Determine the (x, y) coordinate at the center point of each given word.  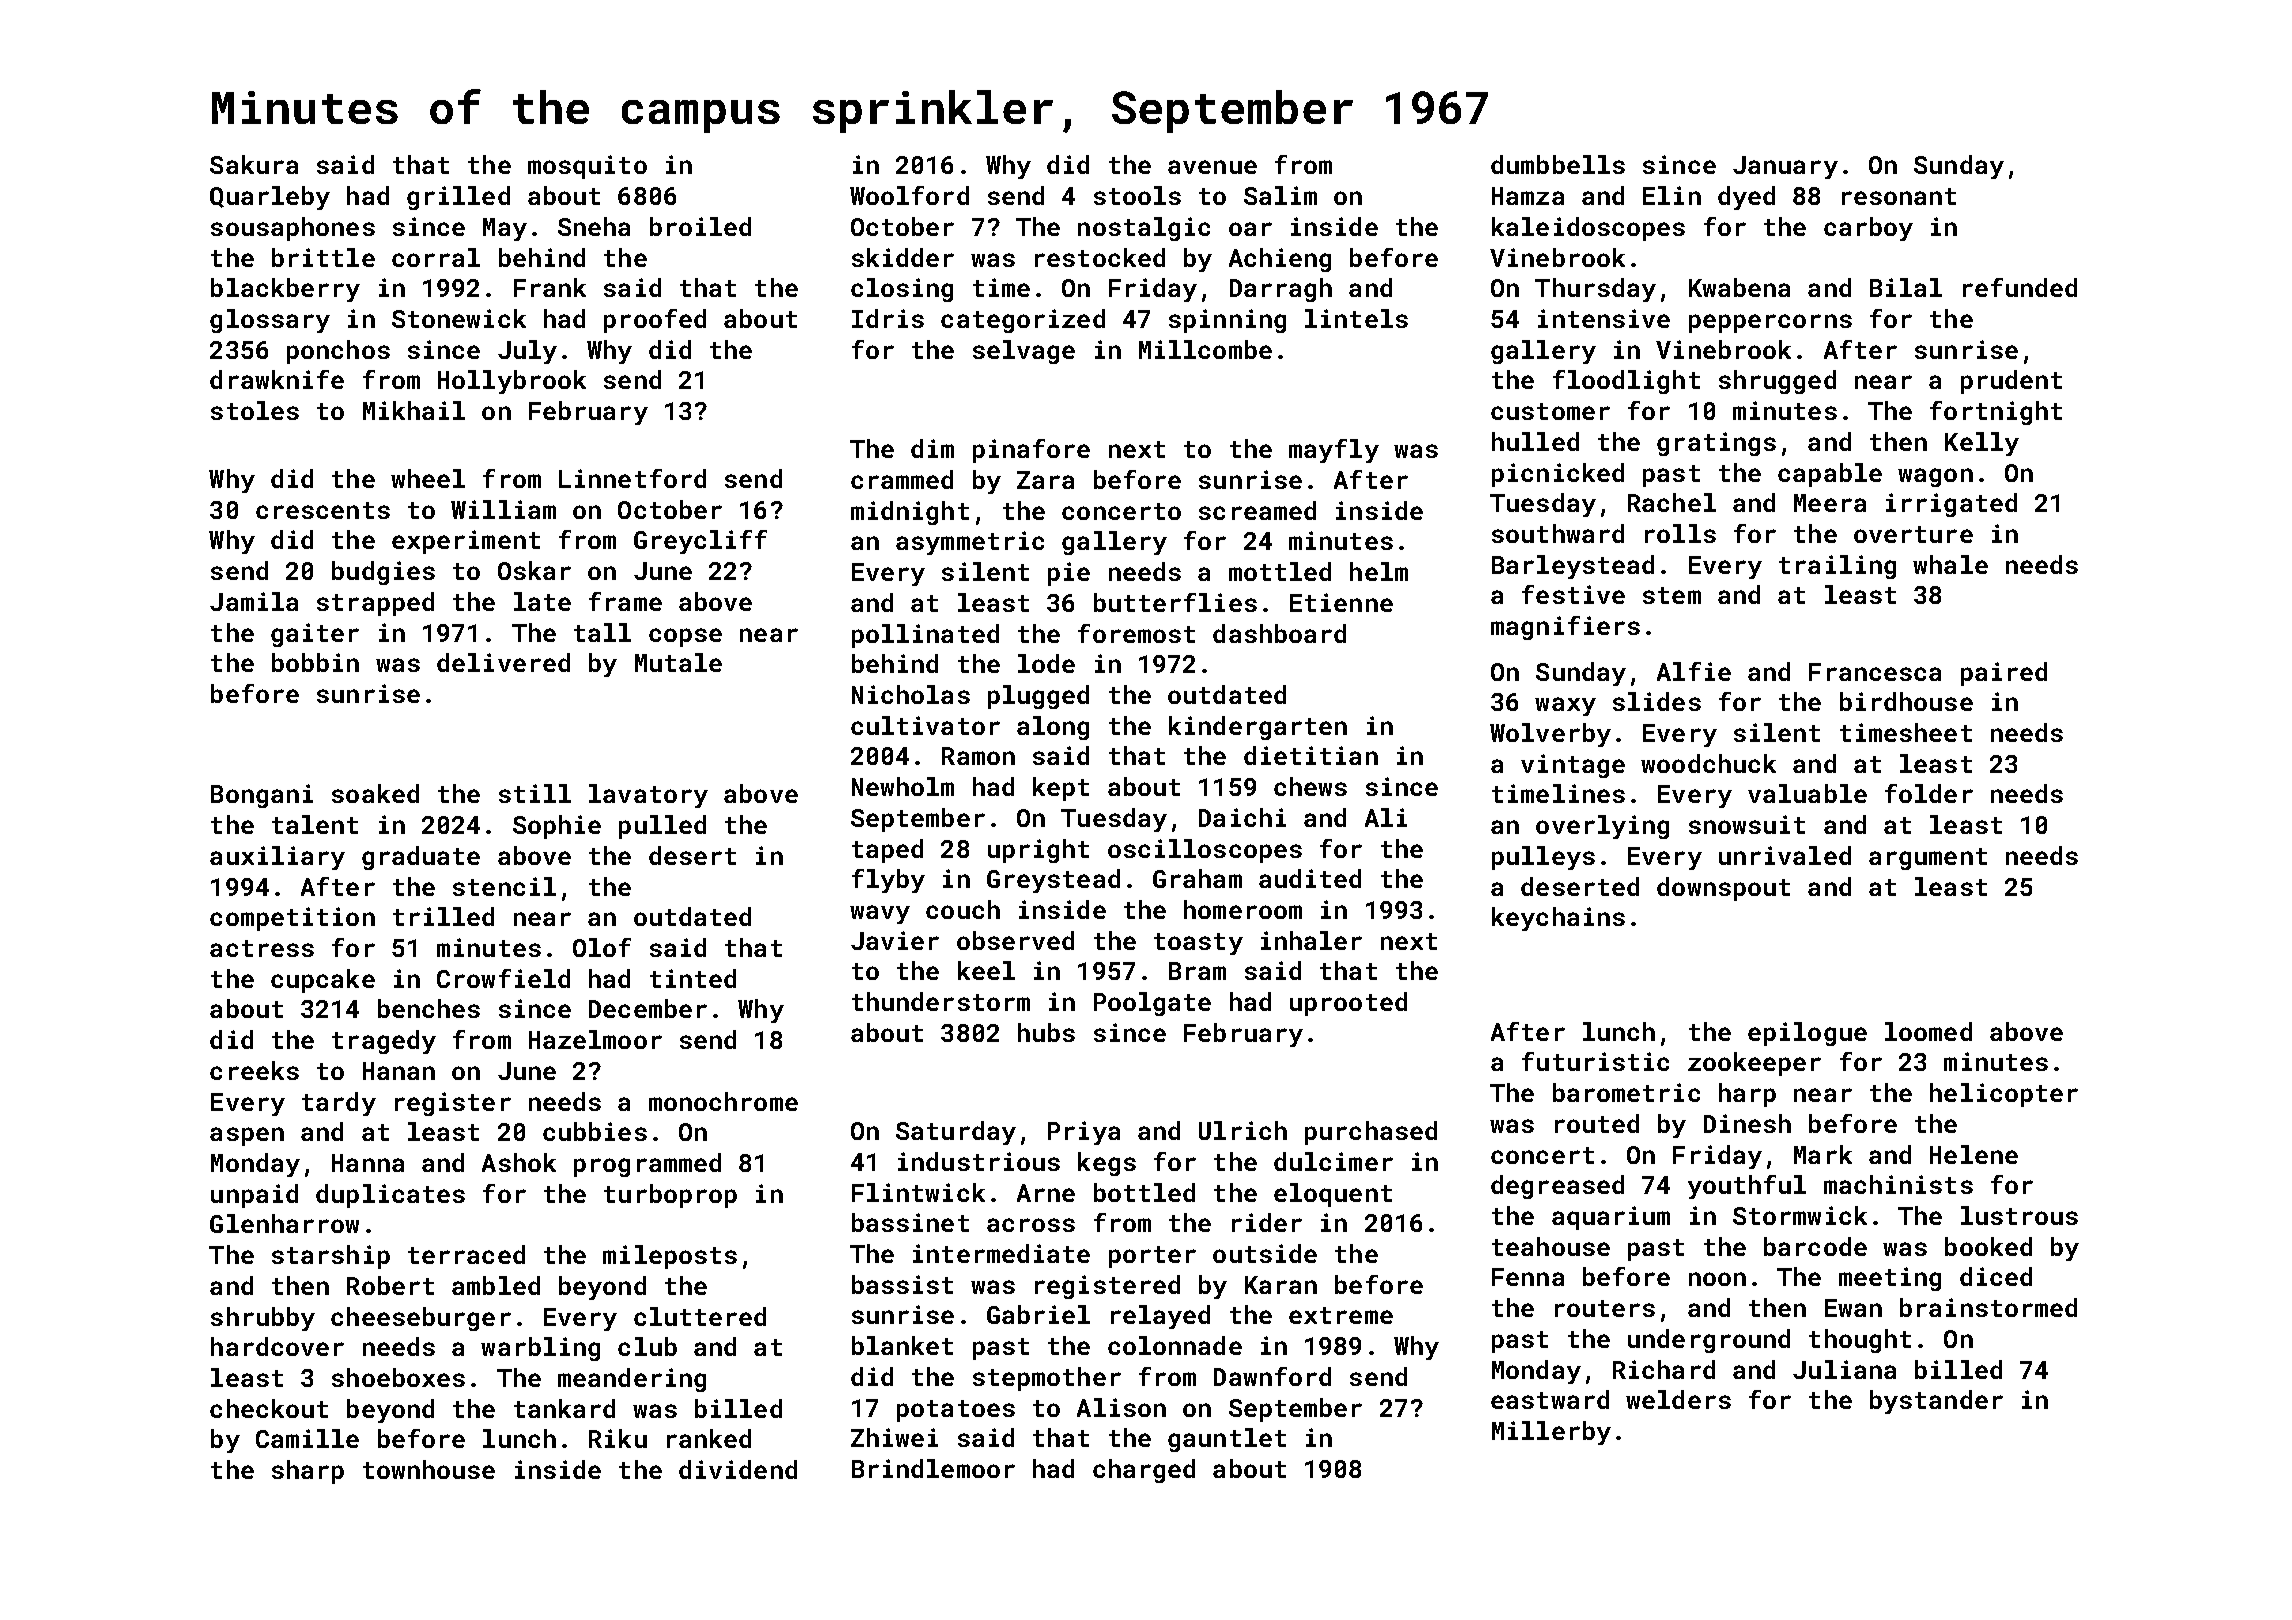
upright (1038, 851)
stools (1137, 195)
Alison (1121, 1407)
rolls (1680, 533)
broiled (700, 226)
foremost (1136, 633)
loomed (1928, 1031)
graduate (421, 858)
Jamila (254, 601)
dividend (738, 1469)
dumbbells (1558, 164)
